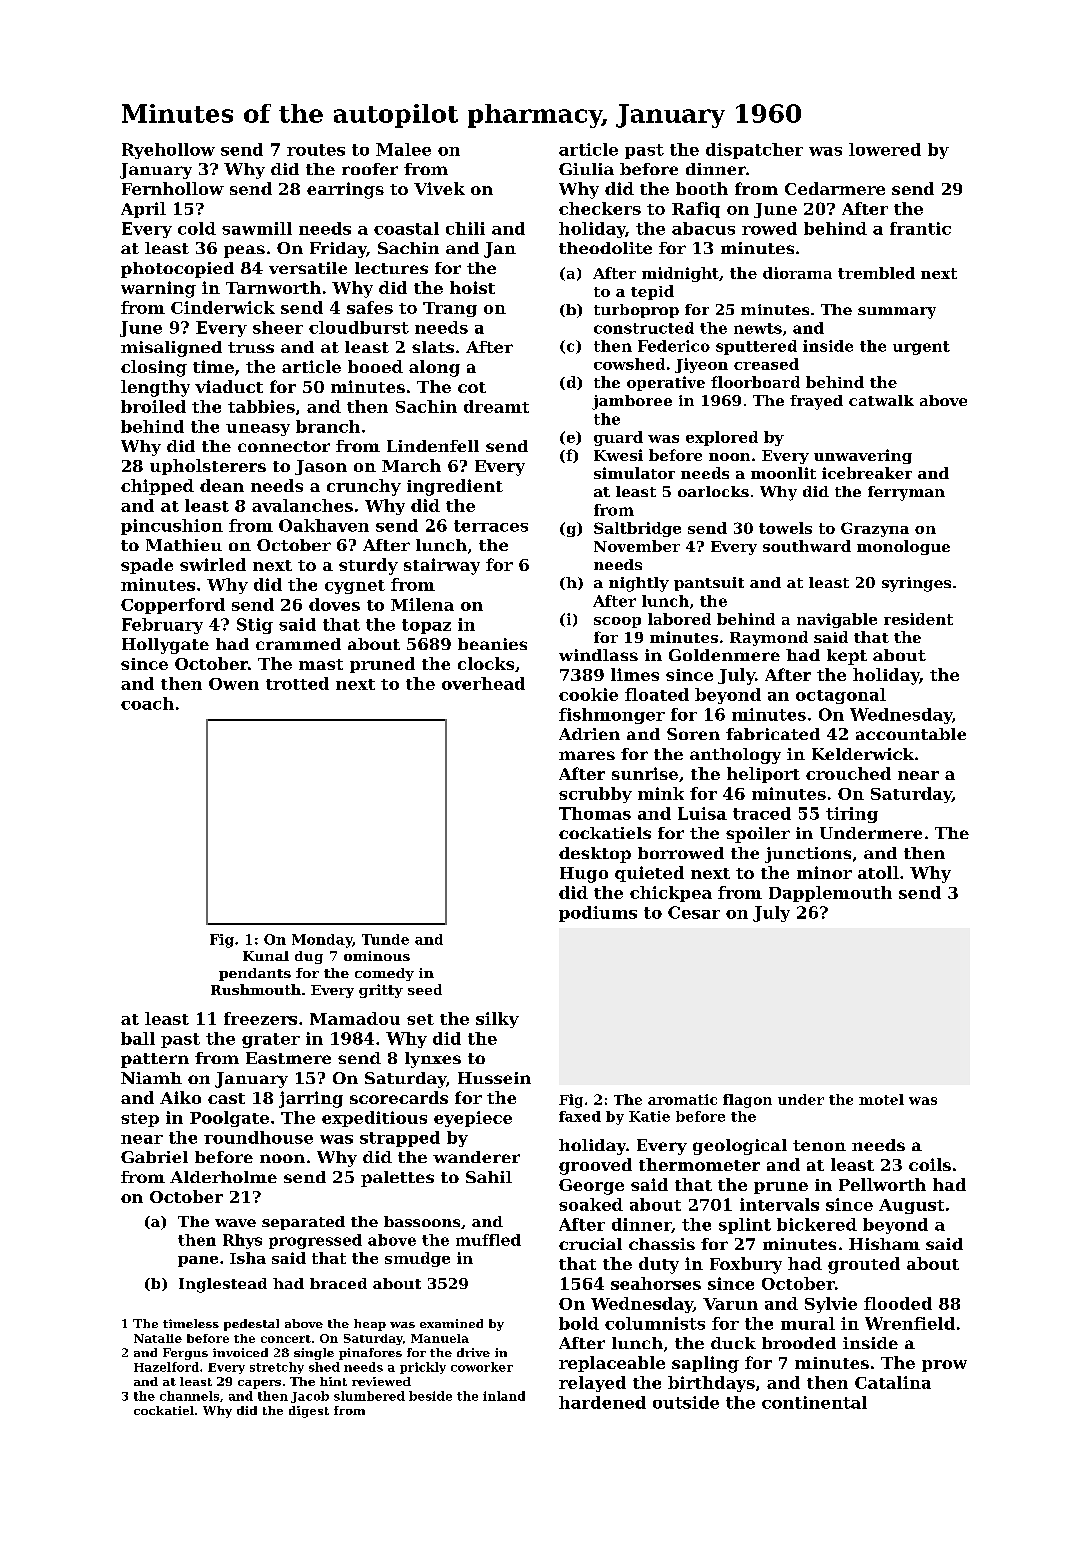 The image size is (1091, 1543). Describe the element at coordinates (151, 1078) in the screenshot. I see `Niamh` at that location.
